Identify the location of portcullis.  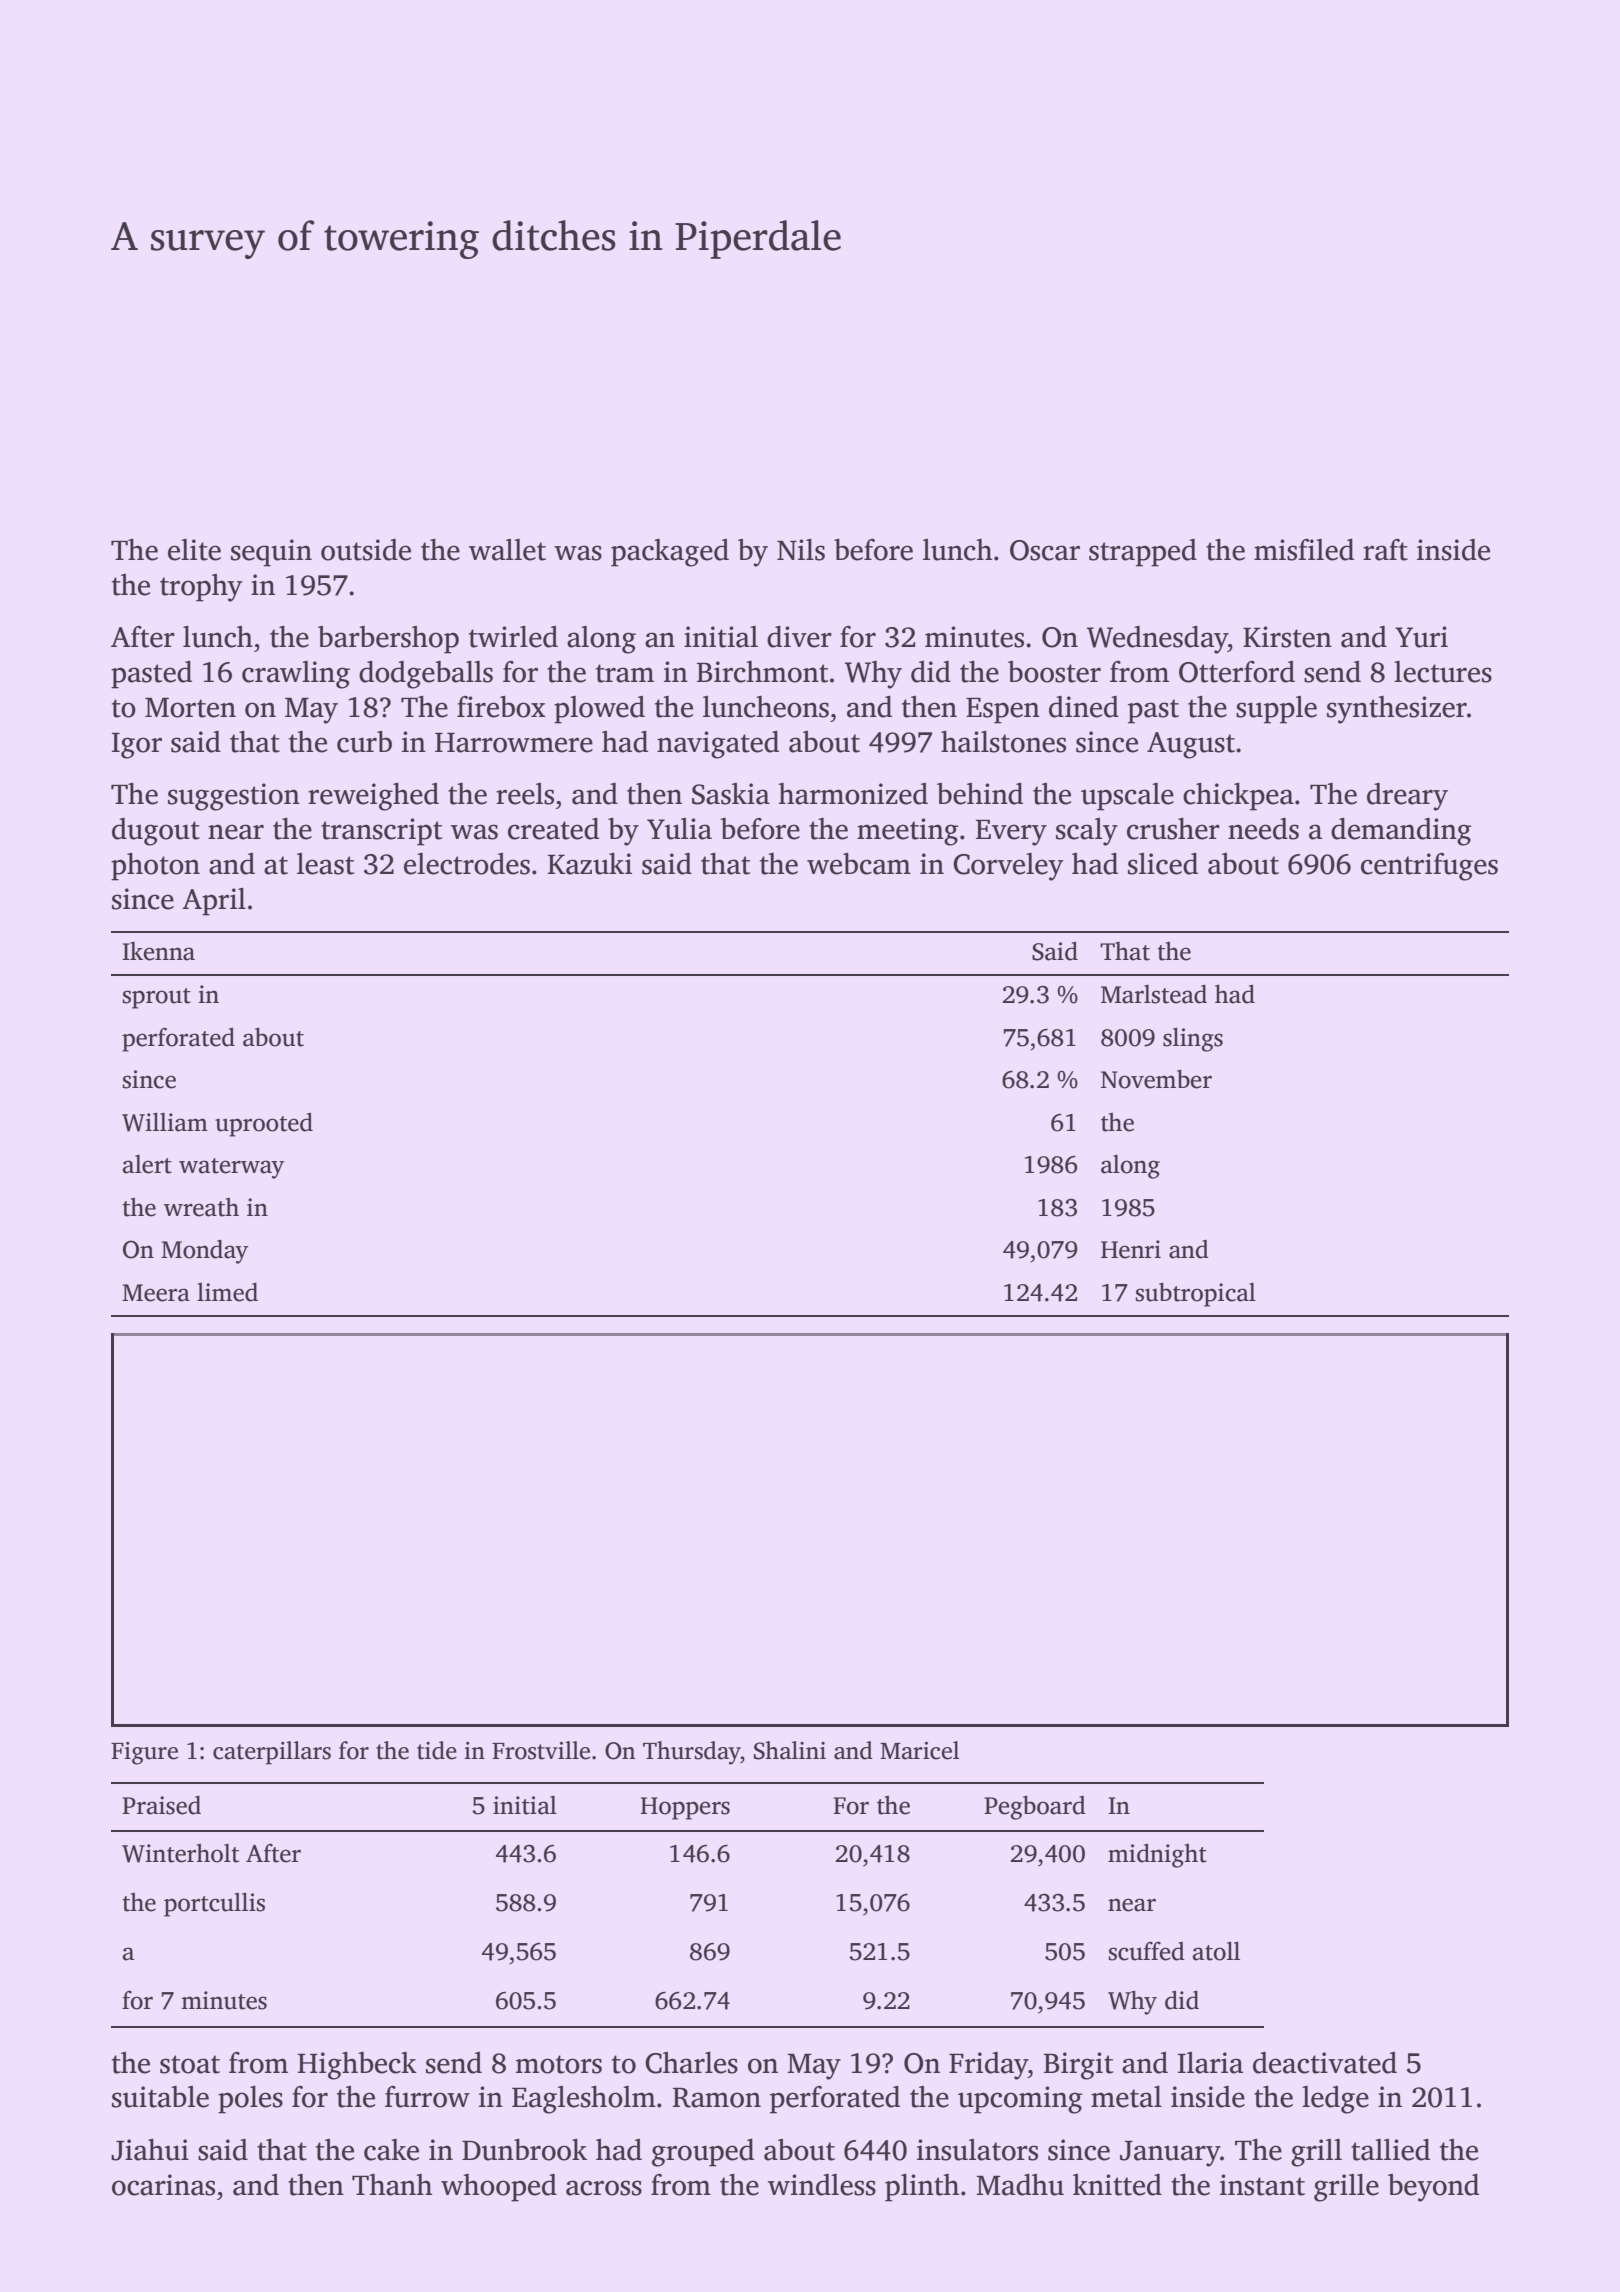
(214, 1905).
